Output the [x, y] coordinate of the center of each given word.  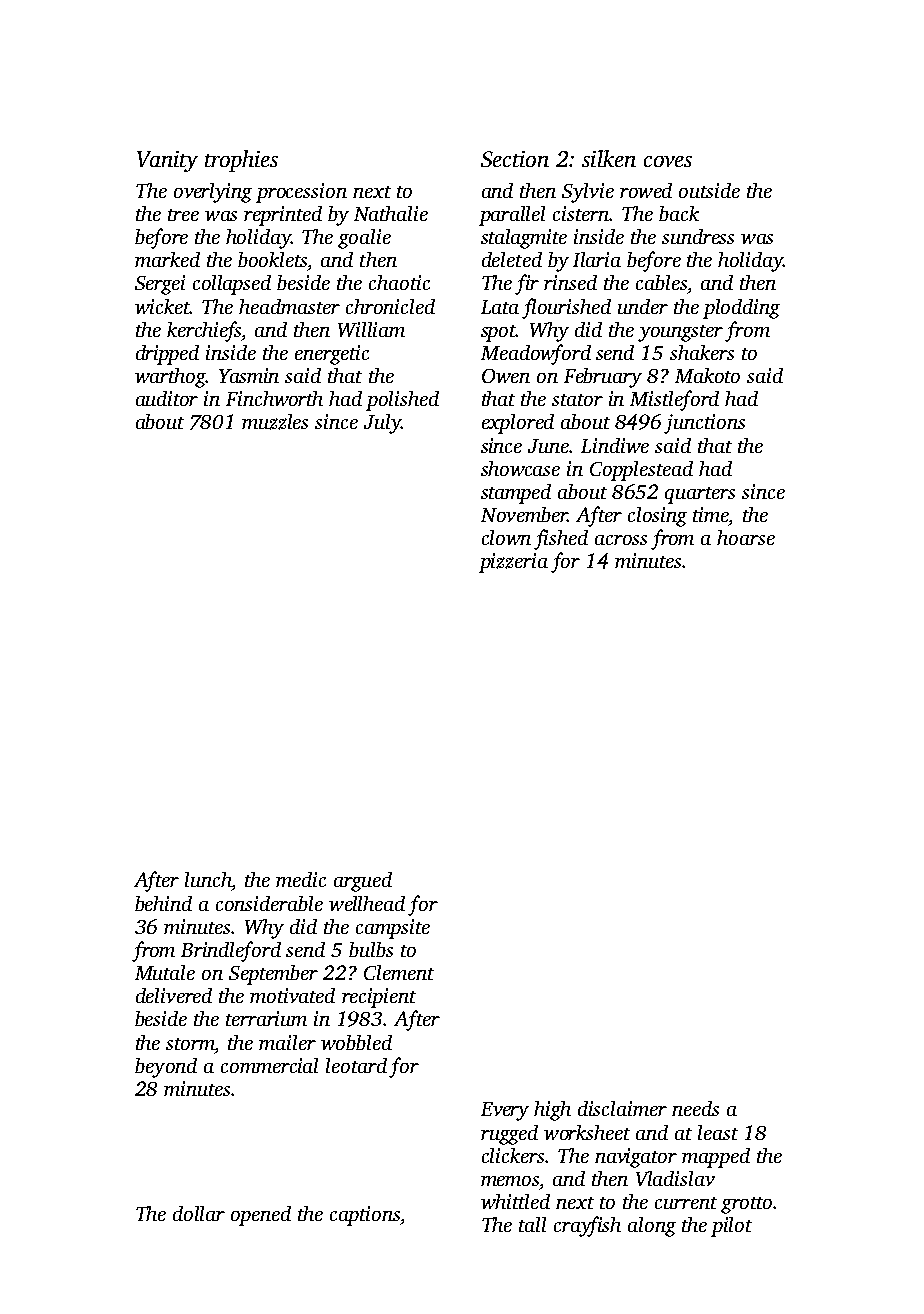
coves [668, 161]
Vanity [167, 161]
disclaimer [622, 1108]
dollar [199, 1213]
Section [515, 159]
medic [301, 879]
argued [363, 882]
